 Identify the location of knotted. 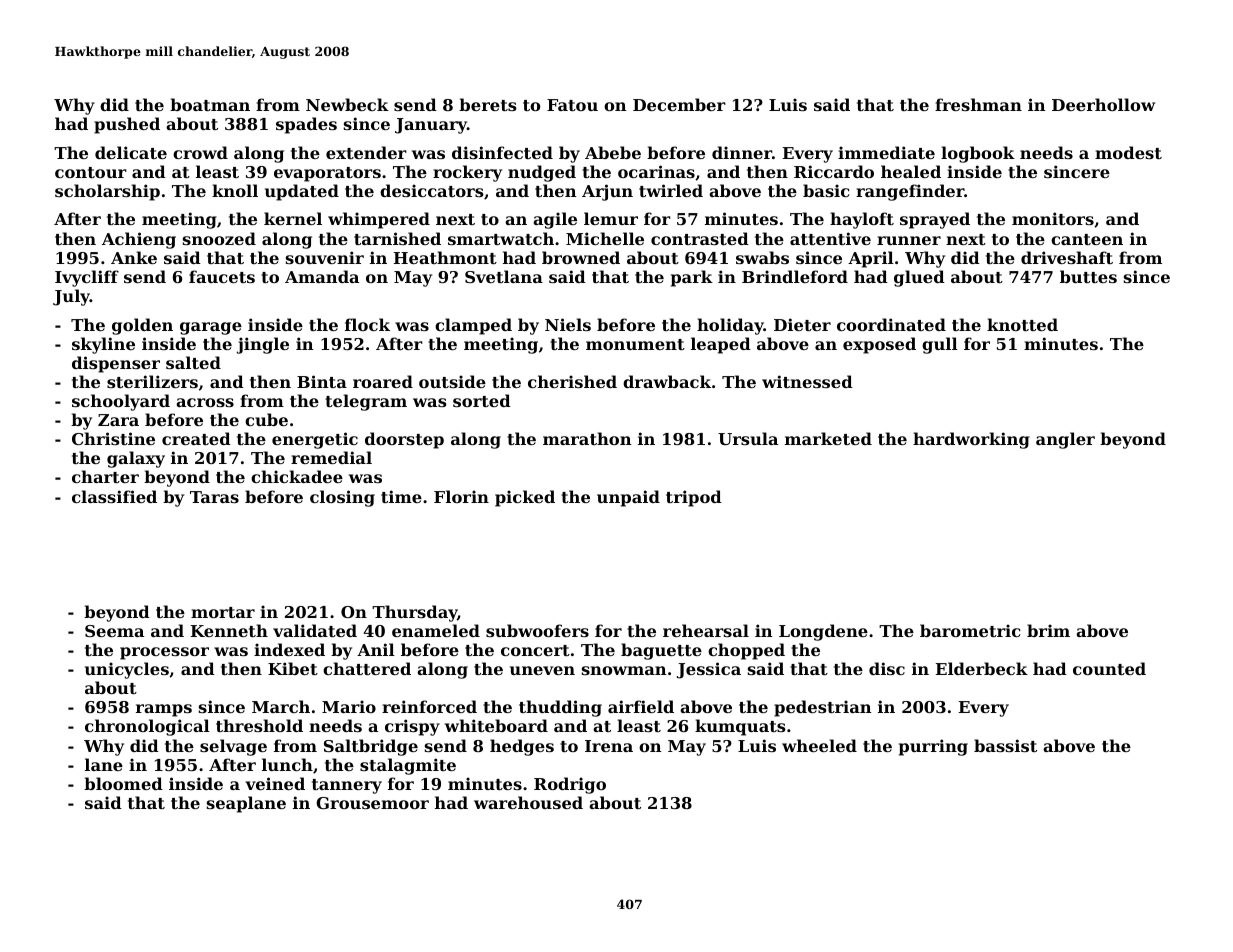
(1022, 324).
